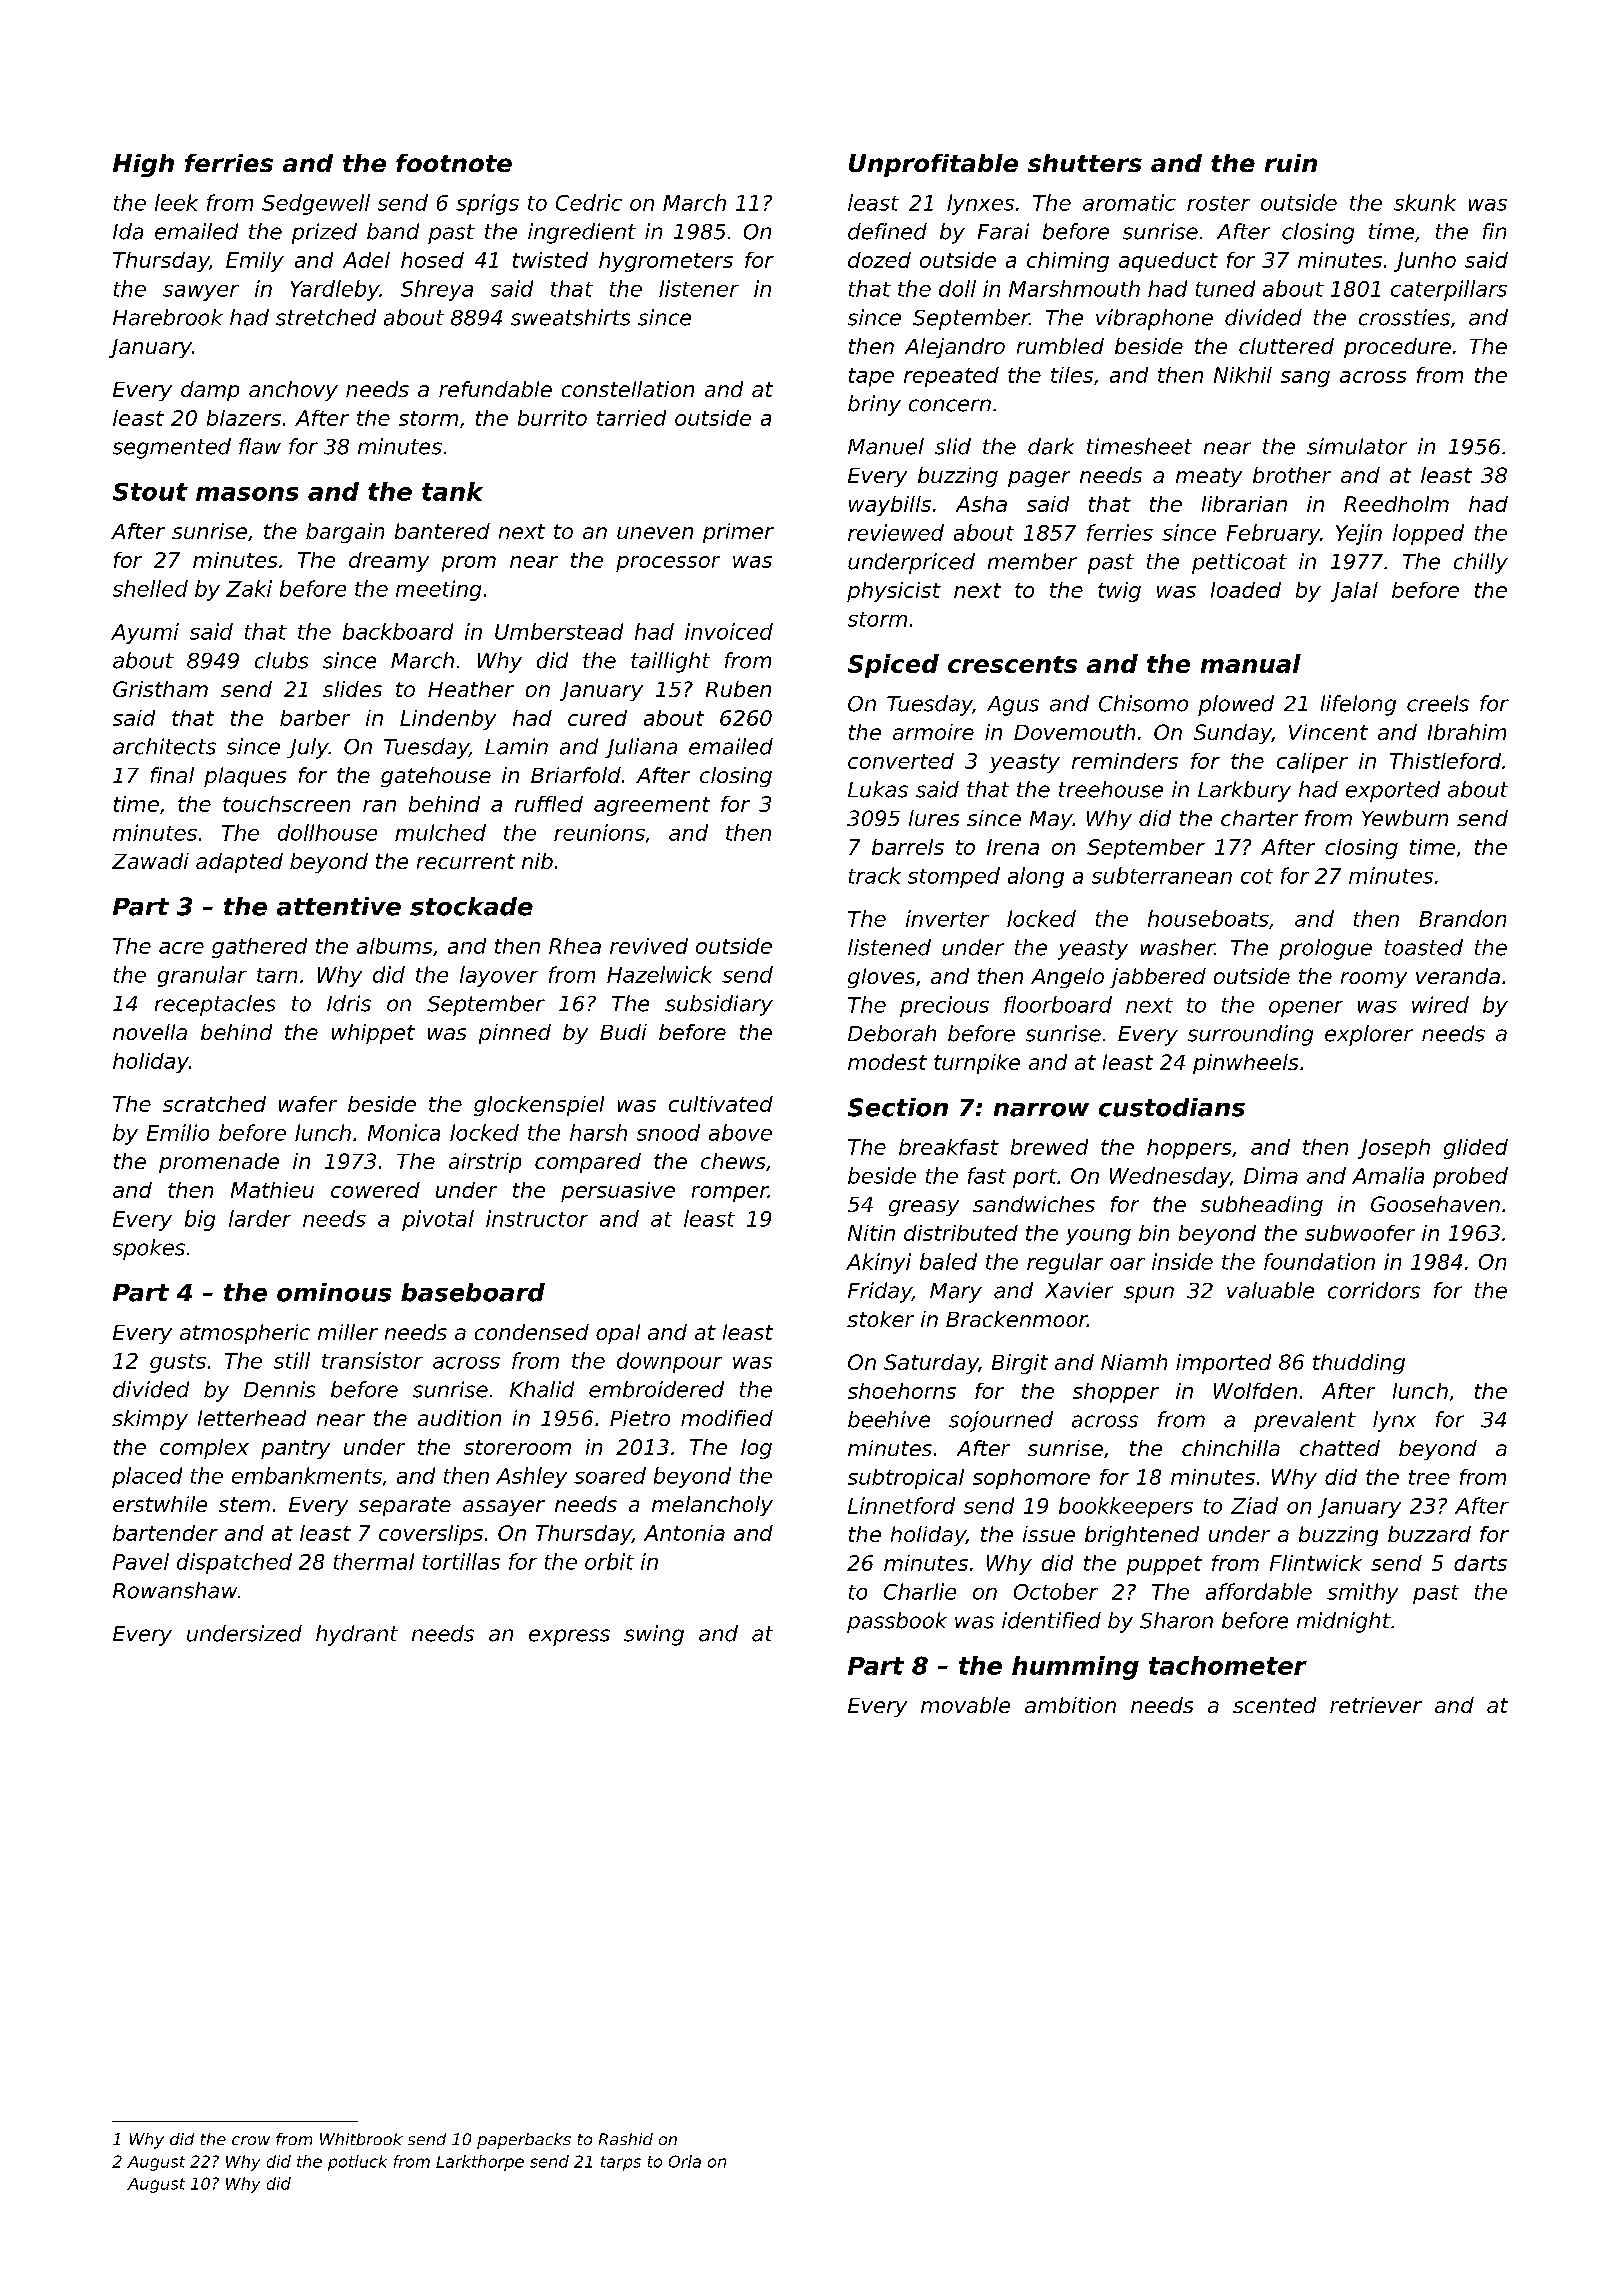 Image resolution: width=1620 pixels, height=2292 pixels. Describe the element at coordinates (1328, 732) in the screenshot. I see `Vincent` at that location.
